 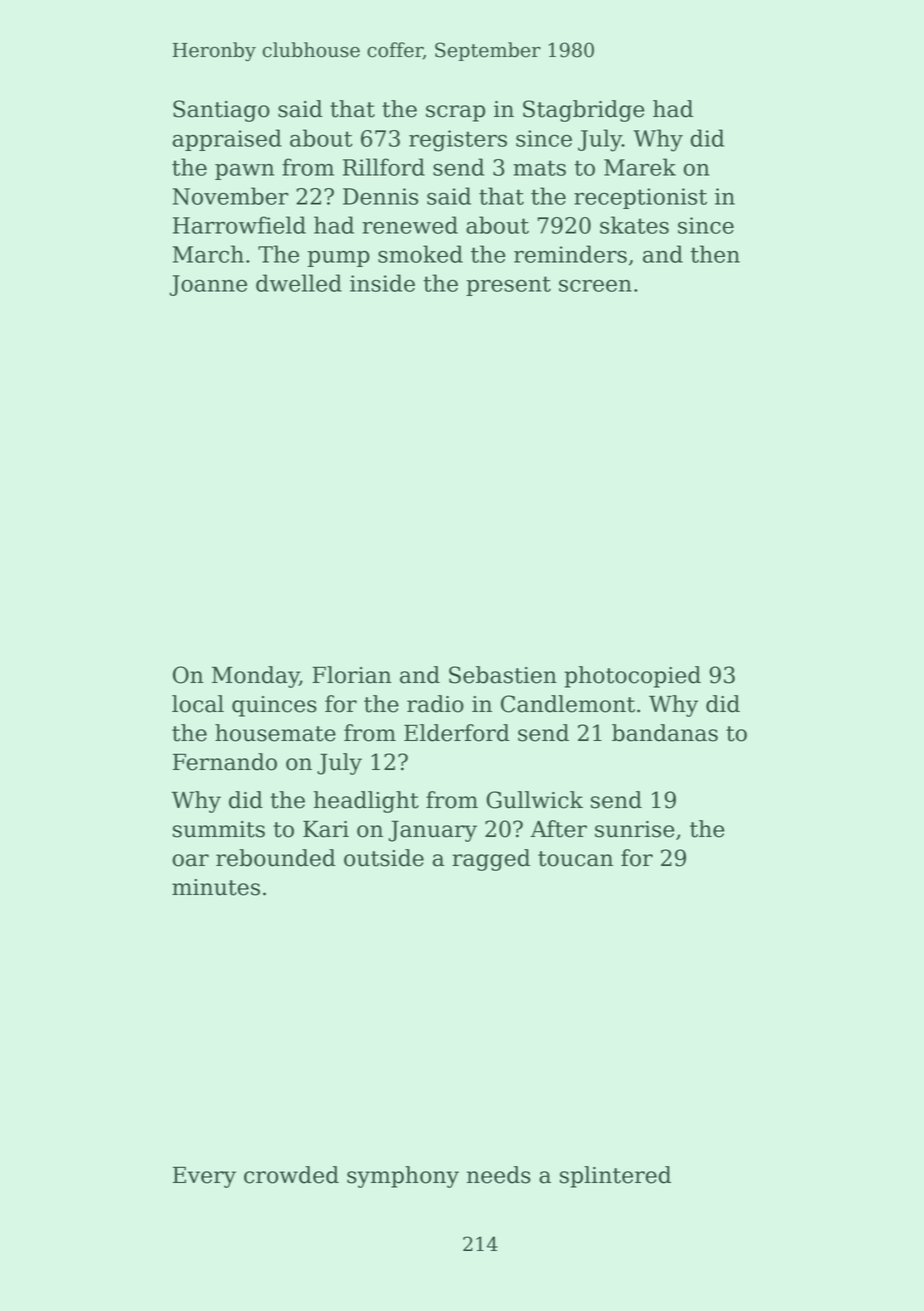 What do you see at coordinates (595, 285) in the screenshot?
I see `screen` at bounding box center [595, 285].
